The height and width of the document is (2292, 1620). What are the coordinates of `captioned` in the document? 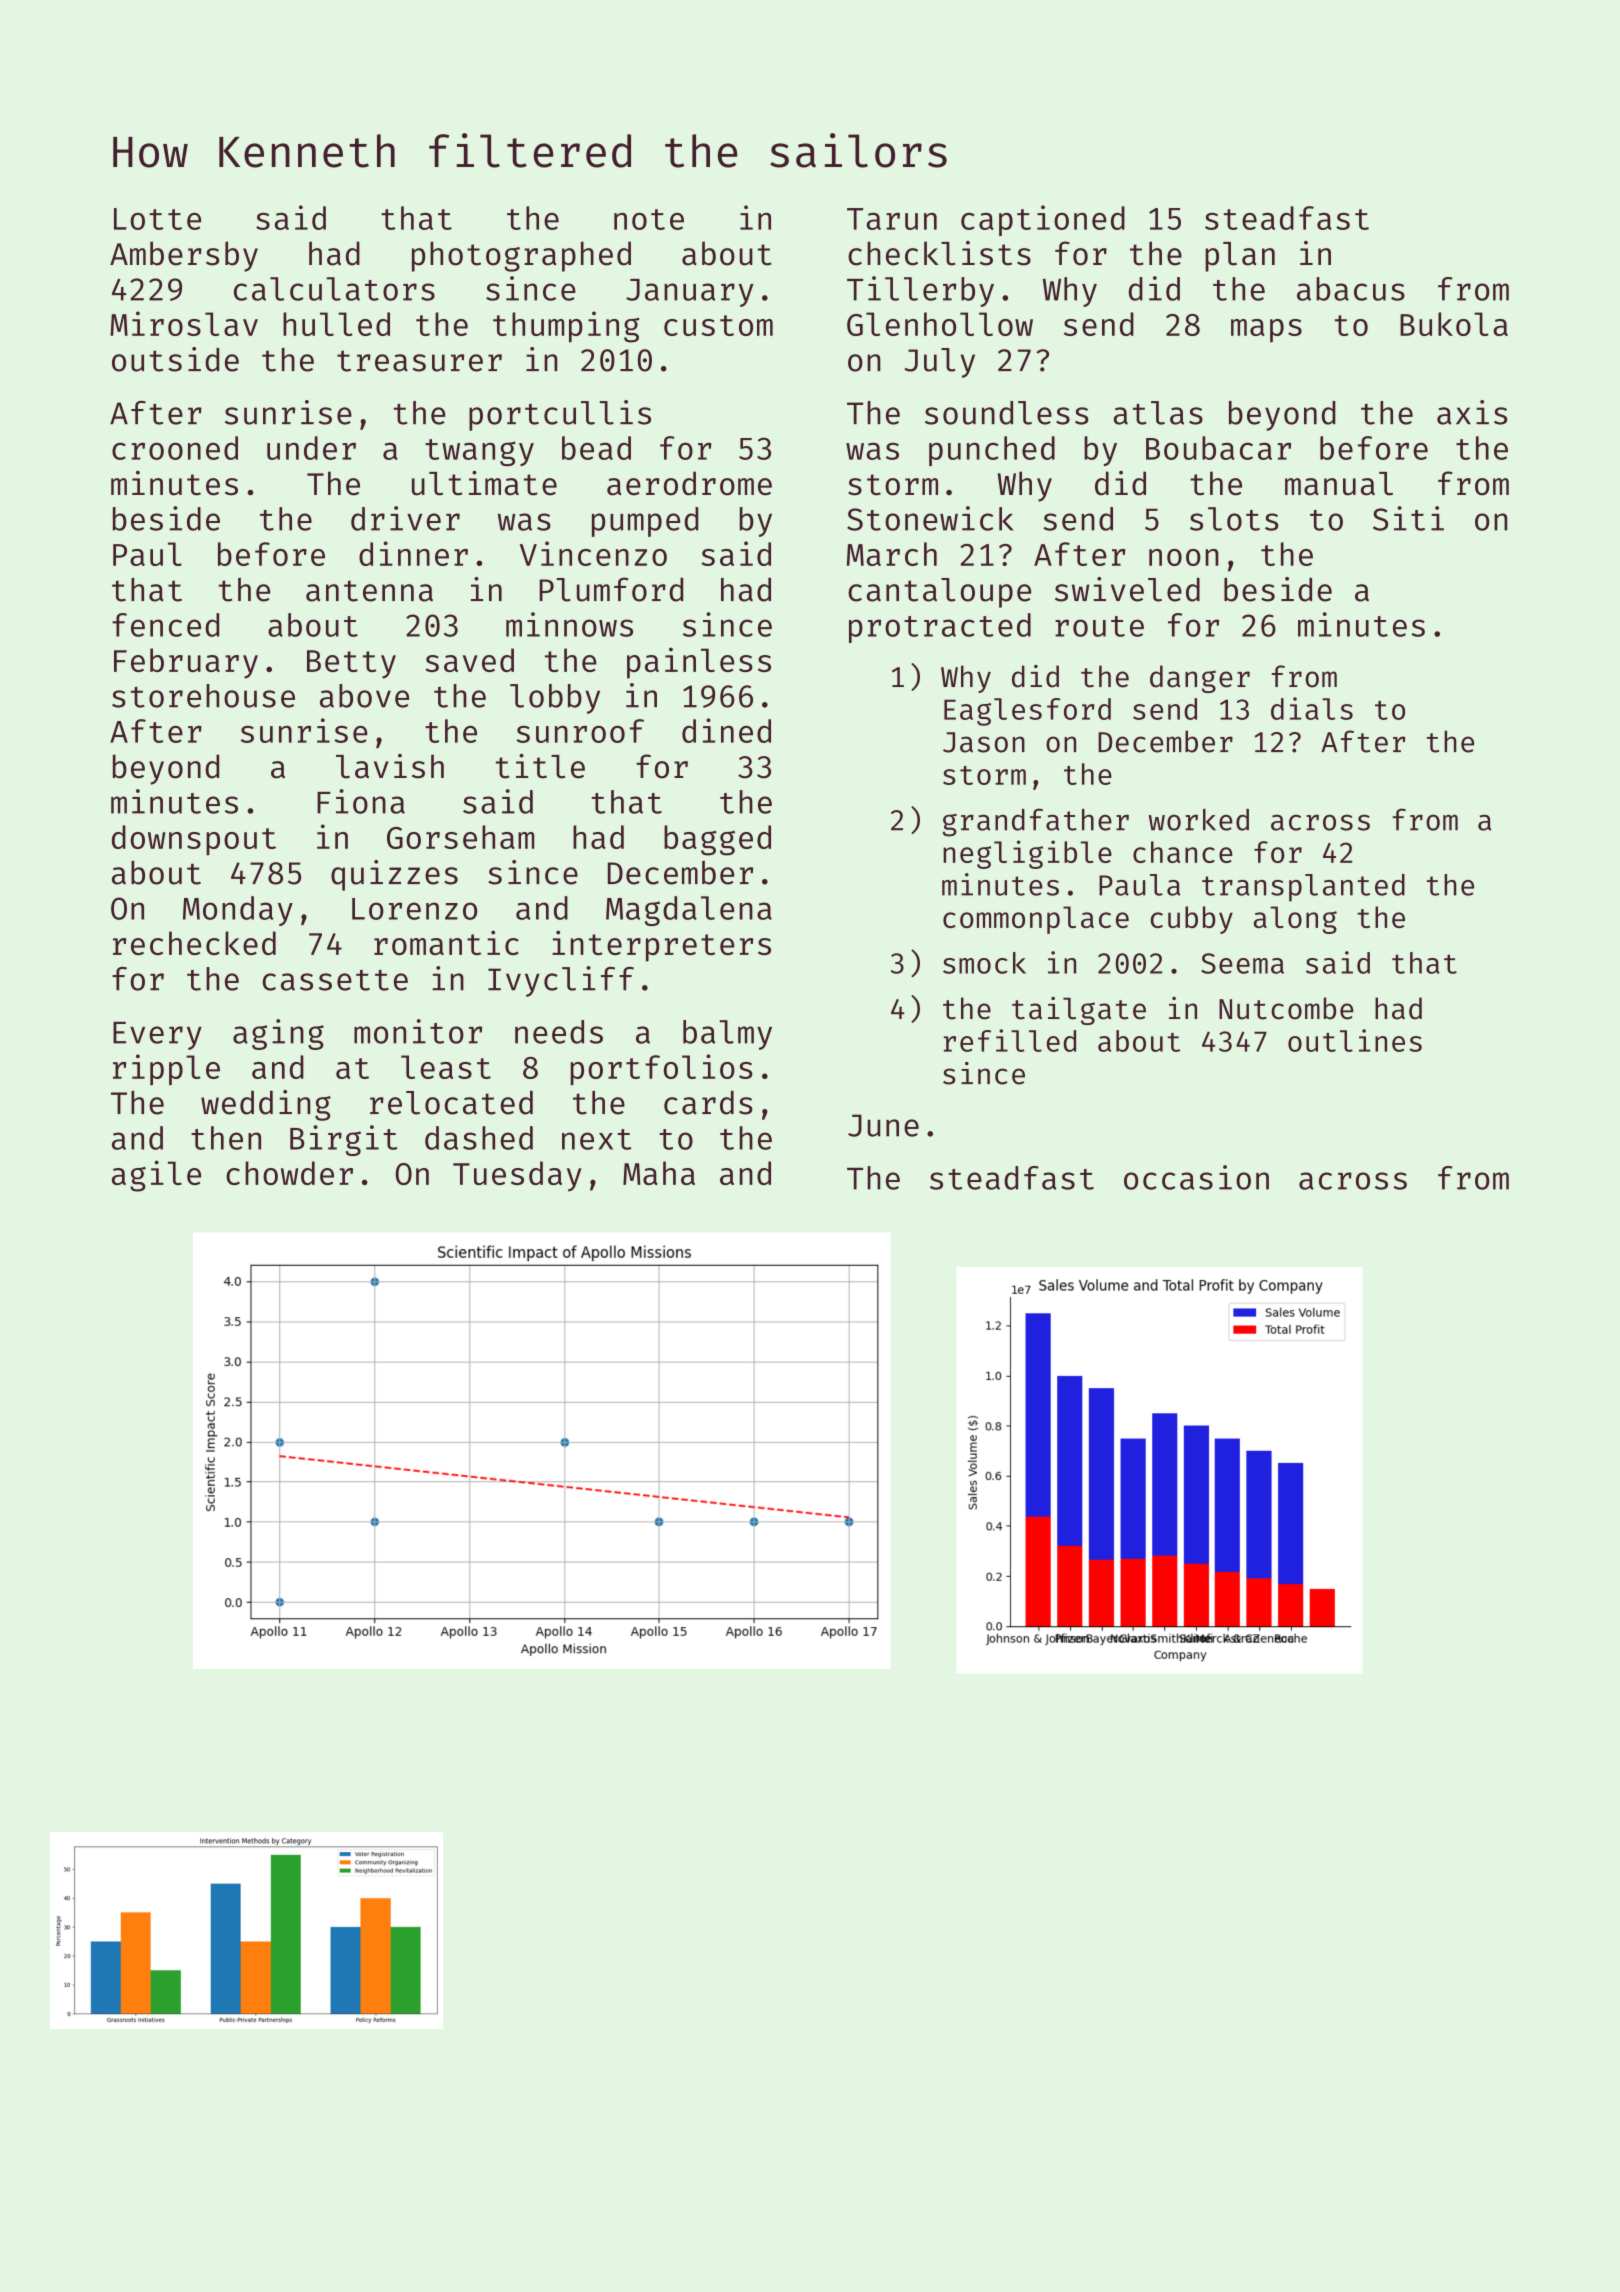 It's located at (1043, 220).
